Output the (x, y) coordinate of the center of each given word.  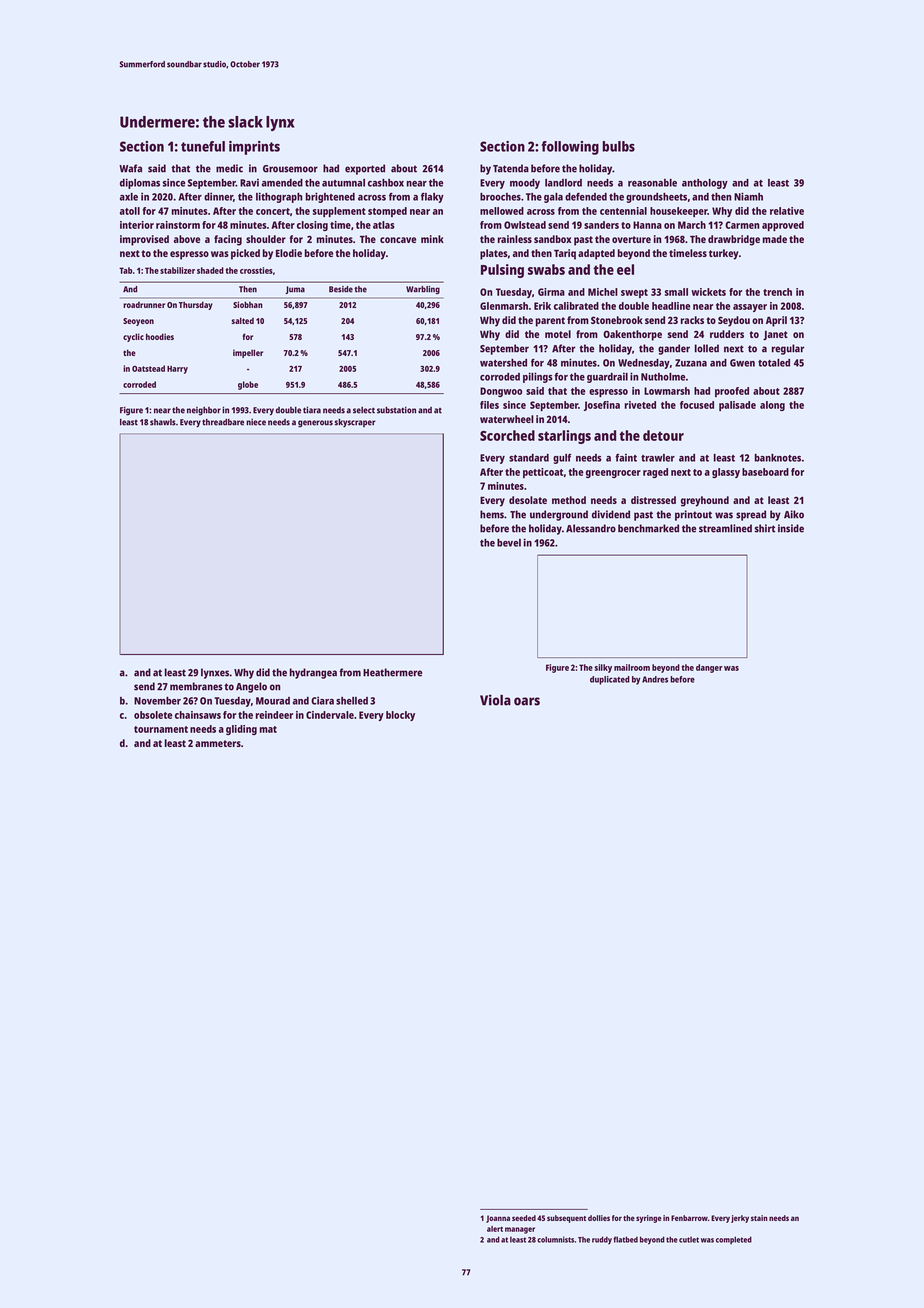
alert (495, 1229)
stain (759, 1218)
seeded (524, 1218)
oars (527, 701)
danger (709, 668)
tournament (161, 729)
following (570, 148)
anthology (705, 184)
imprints (254, 148)
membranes (196, 686)
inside (791, 528)
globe (248, 385)
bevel (509, 543)
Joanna (498, 1219)
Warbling (423, 290)
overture (631, 239)
